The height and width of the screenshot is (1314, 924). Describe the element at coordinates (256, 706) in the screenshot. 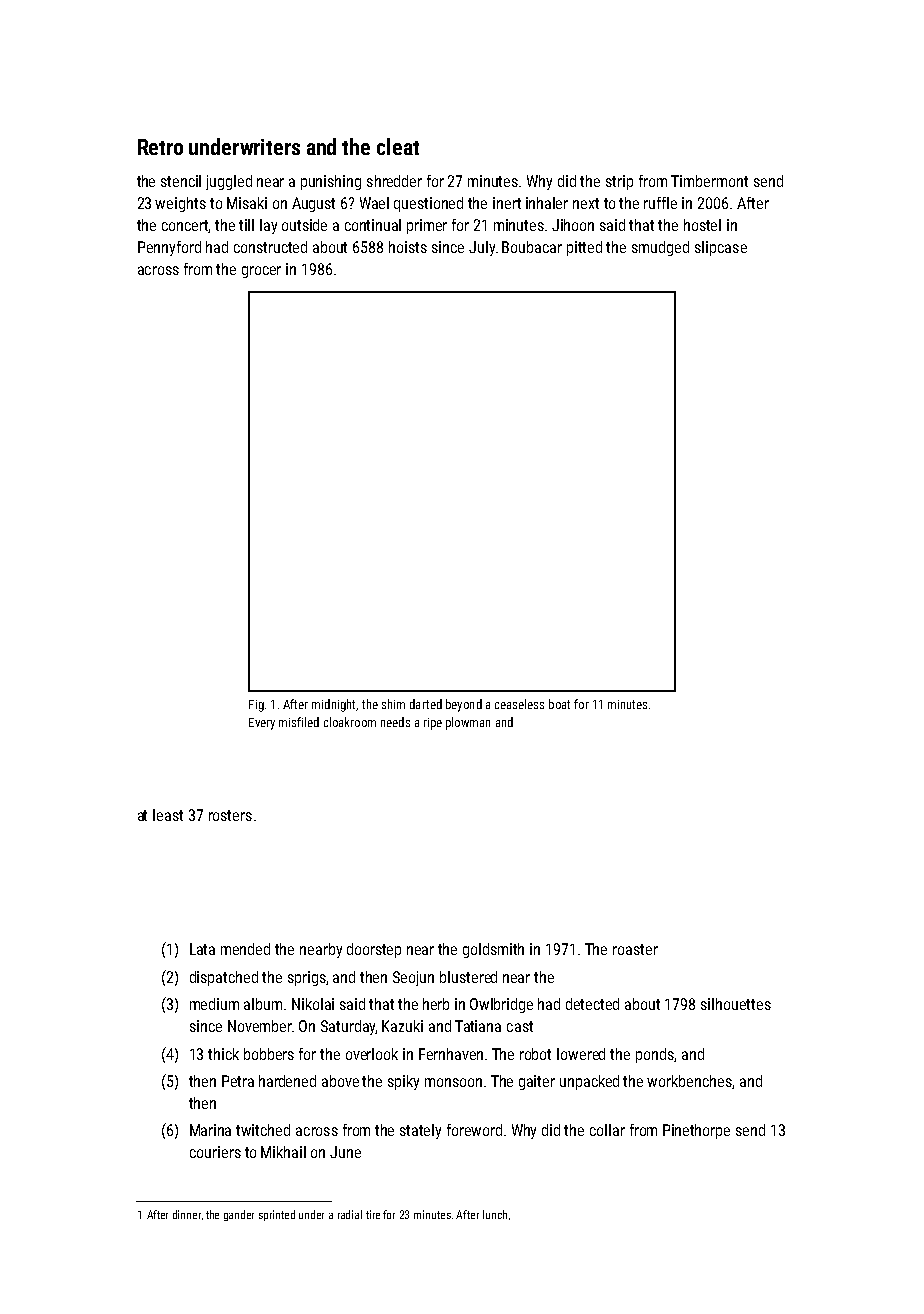

I see `Fig` at that location.
